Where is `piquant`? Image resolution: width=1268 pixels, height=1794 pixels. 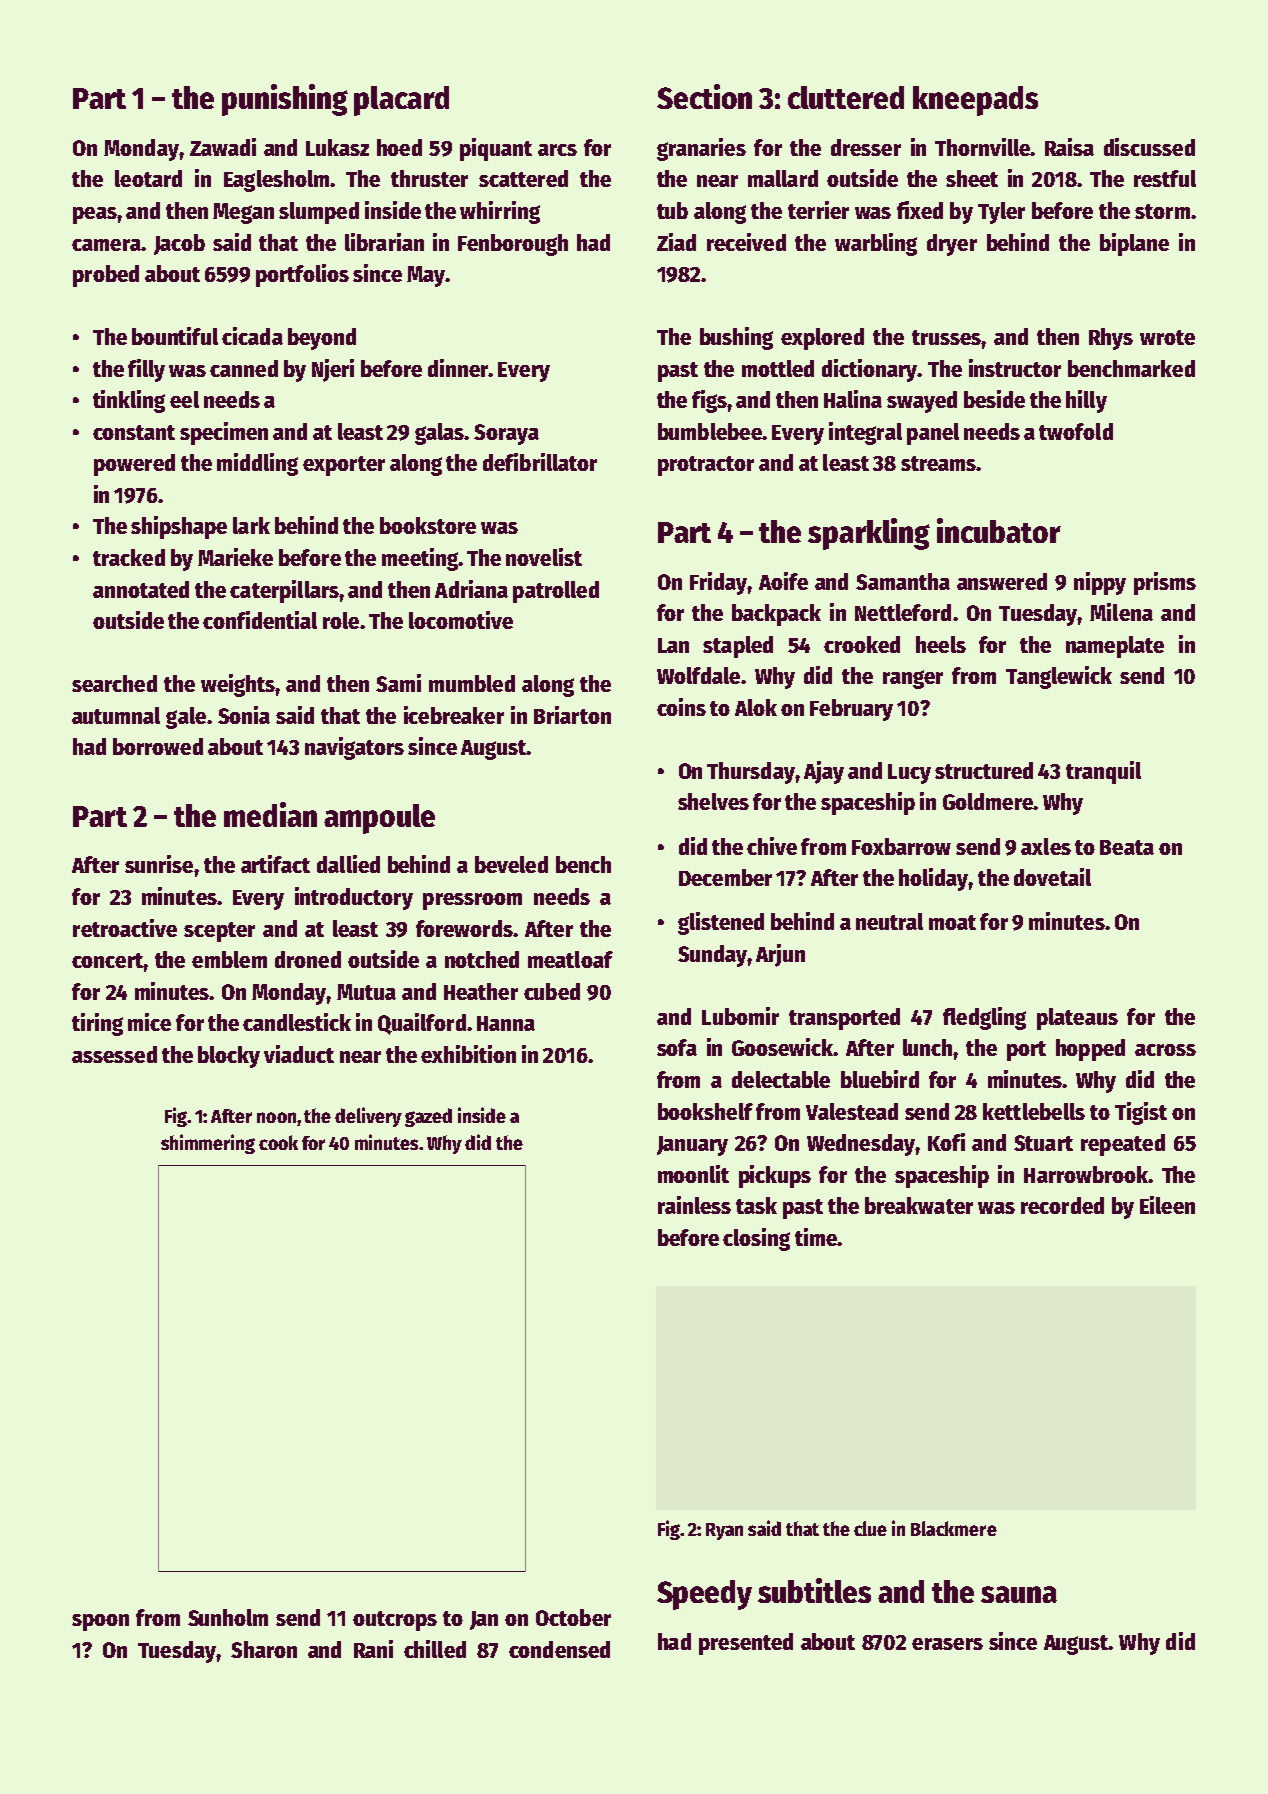 piquant is located at coordinates (496, 149).
